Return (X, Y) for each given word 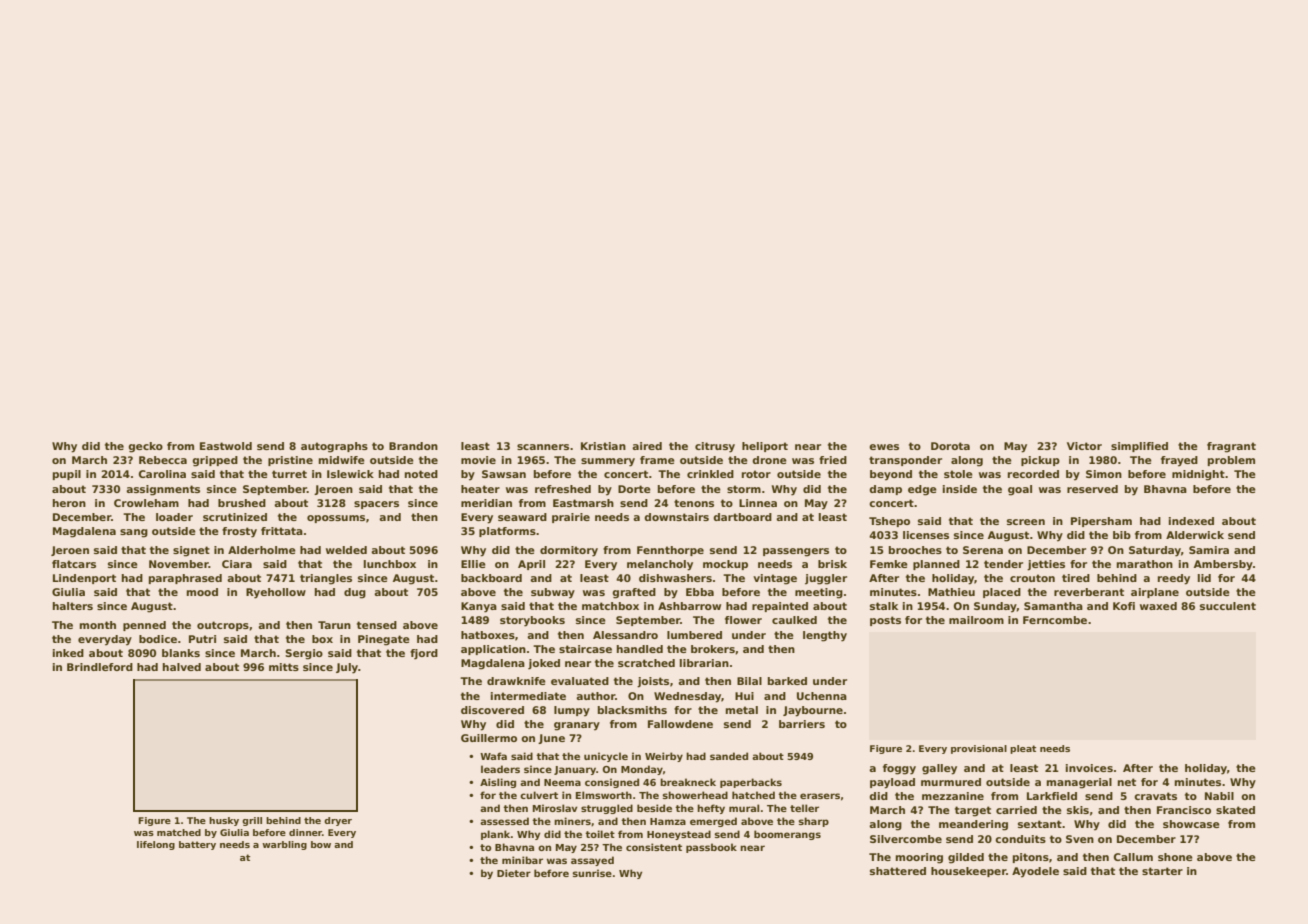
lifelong (156, 845)
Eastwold (226, 446)
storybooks (532, 621)
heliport (765, 447)
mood (202, 592)
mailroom (976, 620)
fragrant (1231, 447)
